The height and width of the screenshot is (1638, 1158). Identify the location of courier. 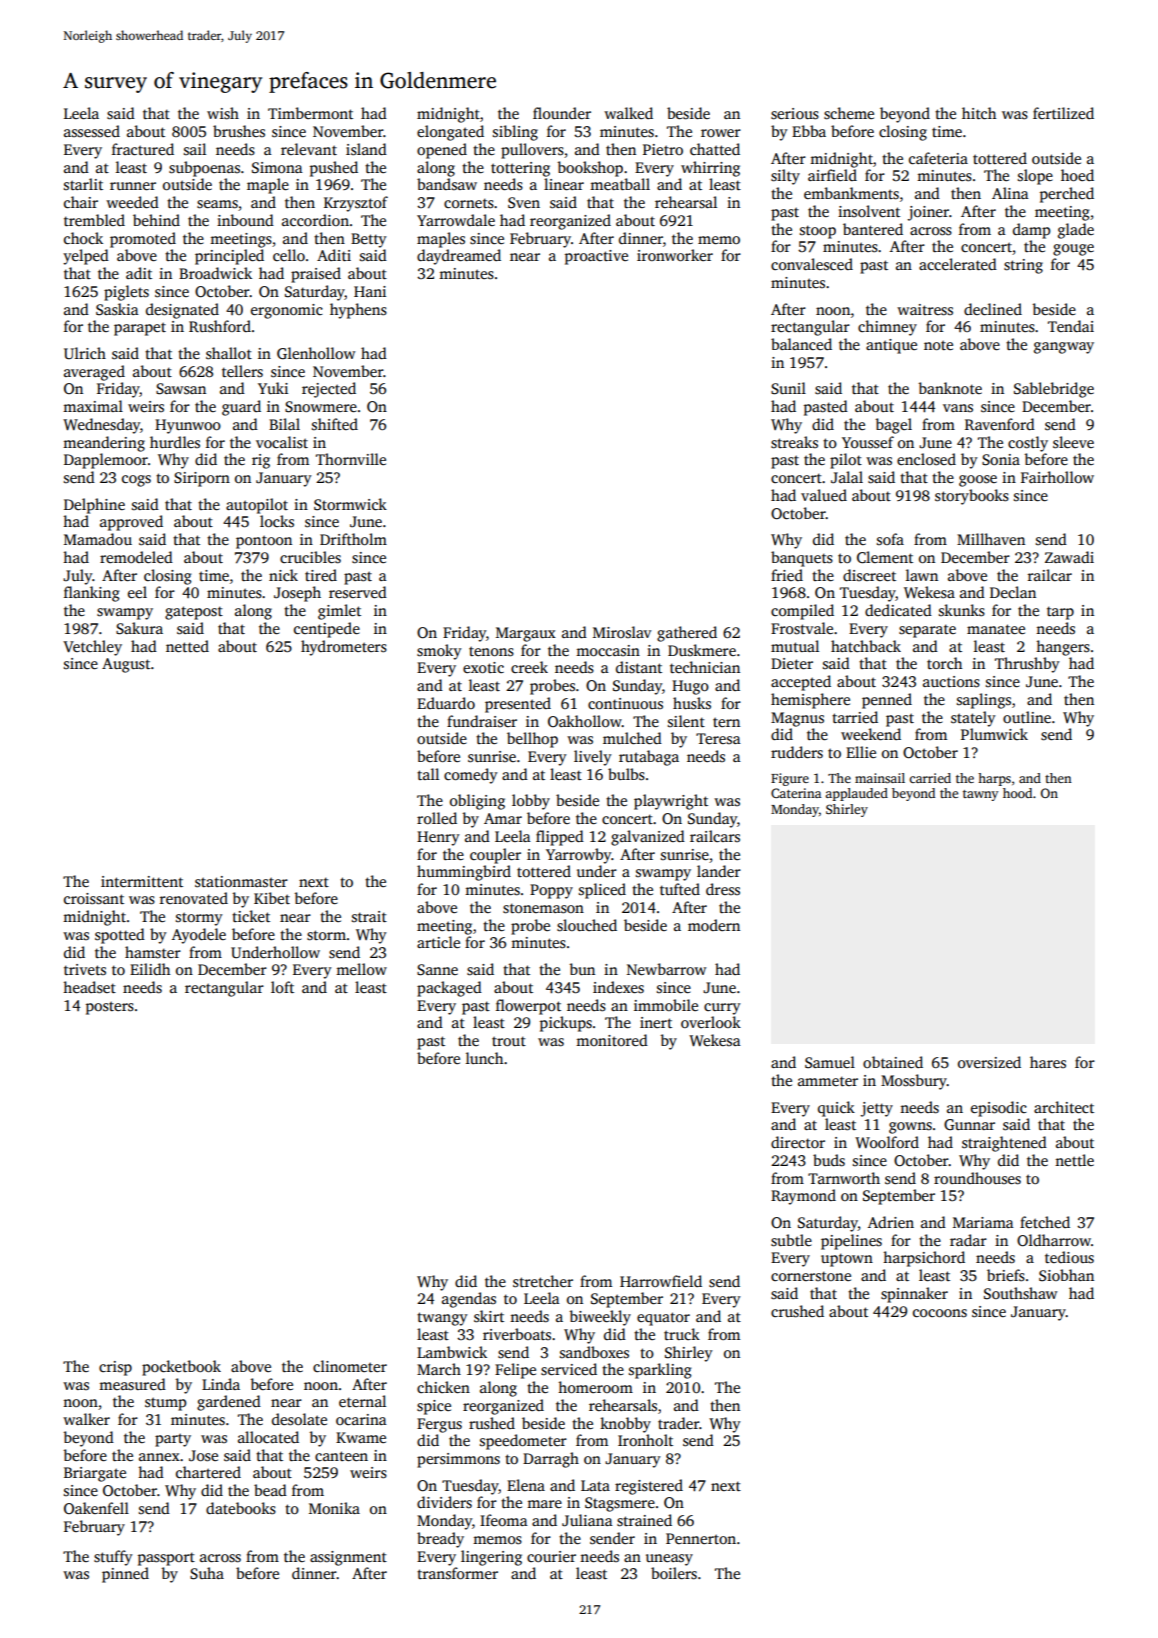
(551, 1556).
